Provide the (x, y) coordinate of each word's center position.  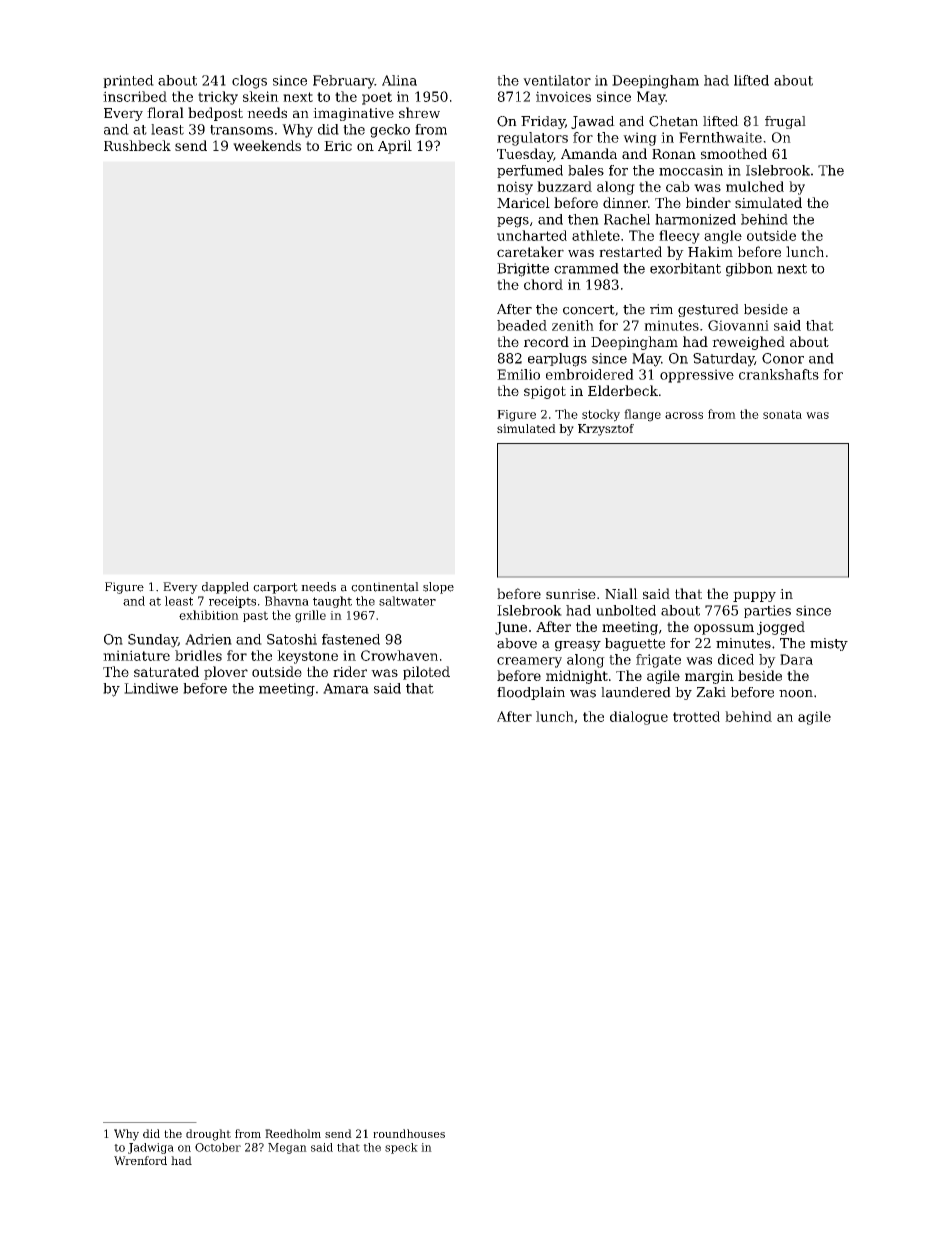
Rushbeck (137, 145)
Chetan (673, 121)
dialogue (639, 718)
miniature (136, 655)
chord (543, 284)
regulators (532, 139)
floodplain (531, 693)
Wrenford (140, 1160)
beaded (522, 325)
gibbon (749, 270)
